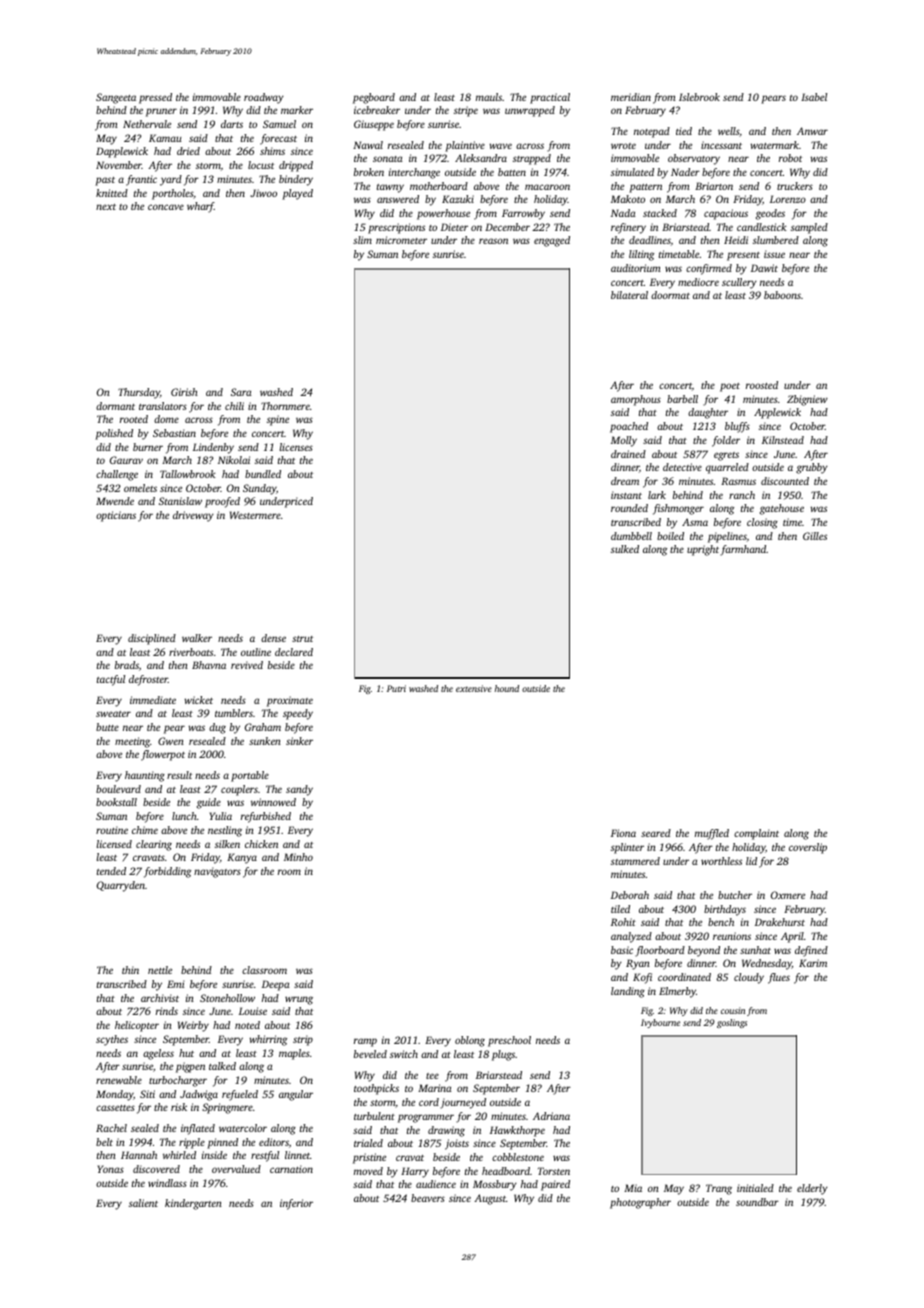  Describe the element at coordinates (296, 447) in the document. I see `licenses` at that location.
